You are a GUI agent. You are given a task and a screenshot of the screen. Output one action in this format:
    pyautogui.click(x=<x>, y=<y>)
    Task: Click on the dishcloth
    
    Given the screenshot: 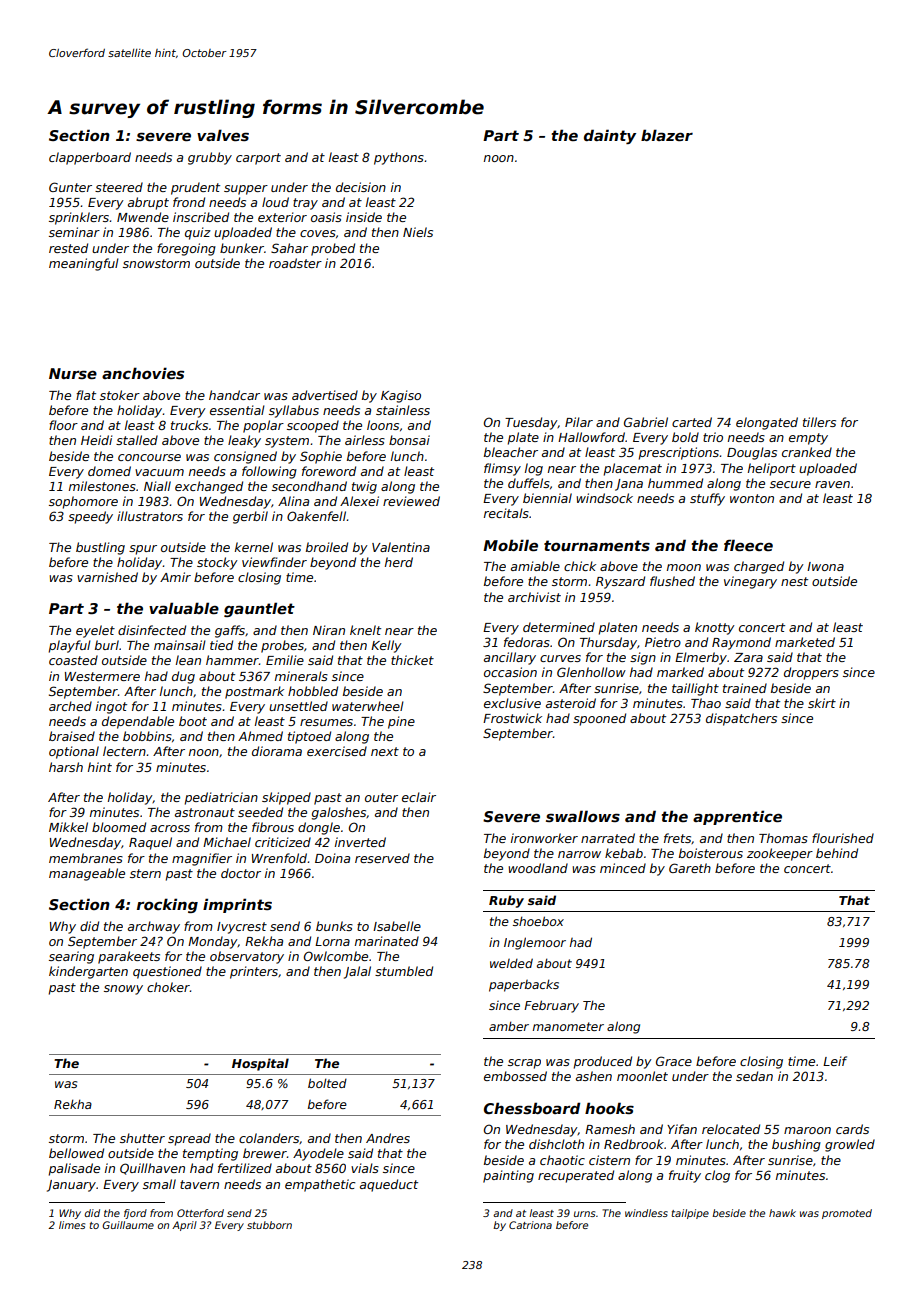 What is the action you would take?
    pyautogui.click(x=556, y=1144)
